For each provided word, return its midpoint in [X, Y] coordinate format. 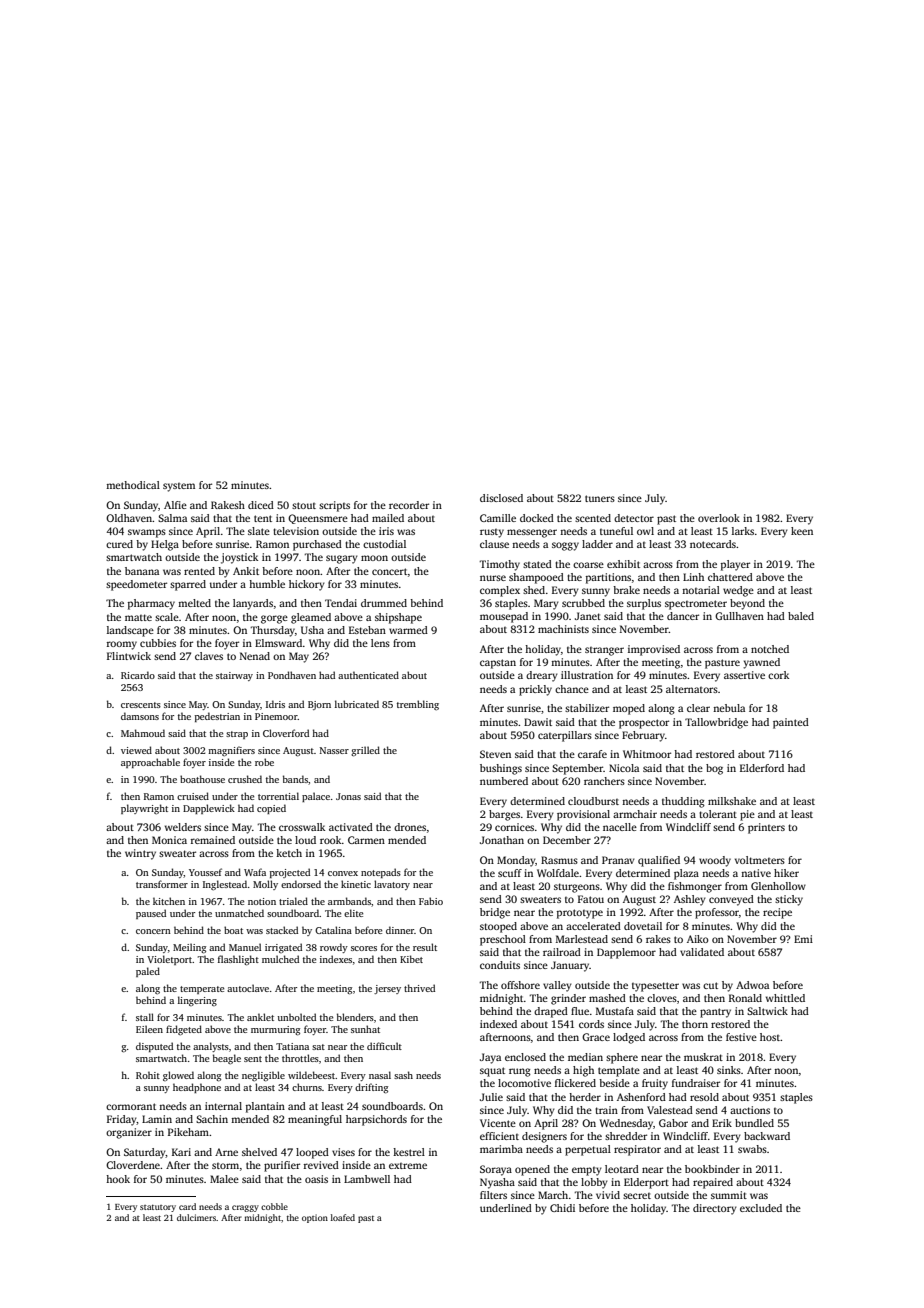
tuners [600, 498]
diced [261, 505]
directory [715, 1209]
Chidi [562, 1208]
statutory [158, 1208]
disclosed [501, 498]
